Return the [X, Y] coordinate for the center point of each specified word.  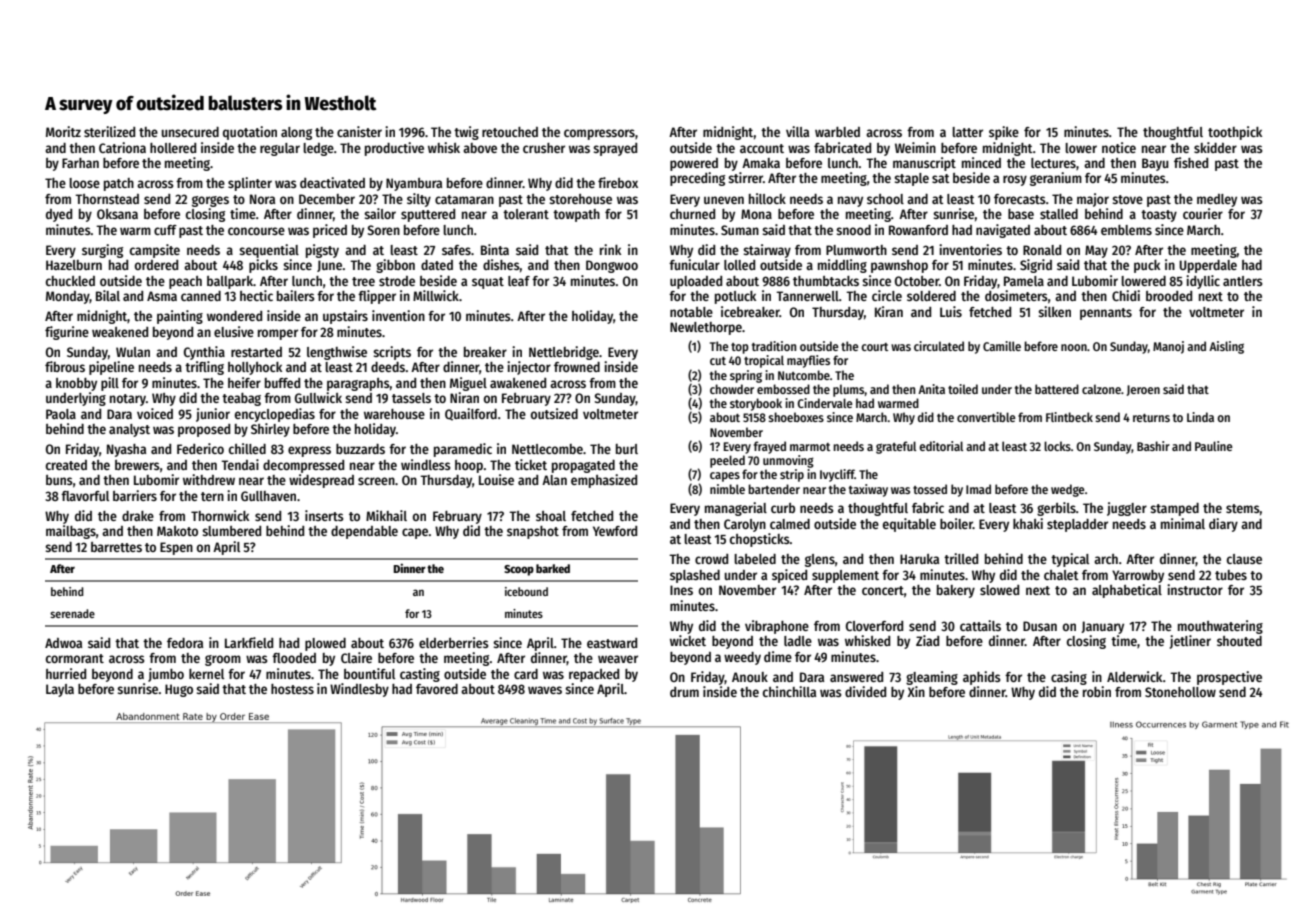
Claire [356, 657]
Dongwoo [612, 266]
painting [180, 317]
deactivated [332, 182]
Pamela [1024, 281]
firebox [618, 182]
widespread [321, 481]
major [1093, 200]
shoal [551, 516]
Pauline [1214, 446]
